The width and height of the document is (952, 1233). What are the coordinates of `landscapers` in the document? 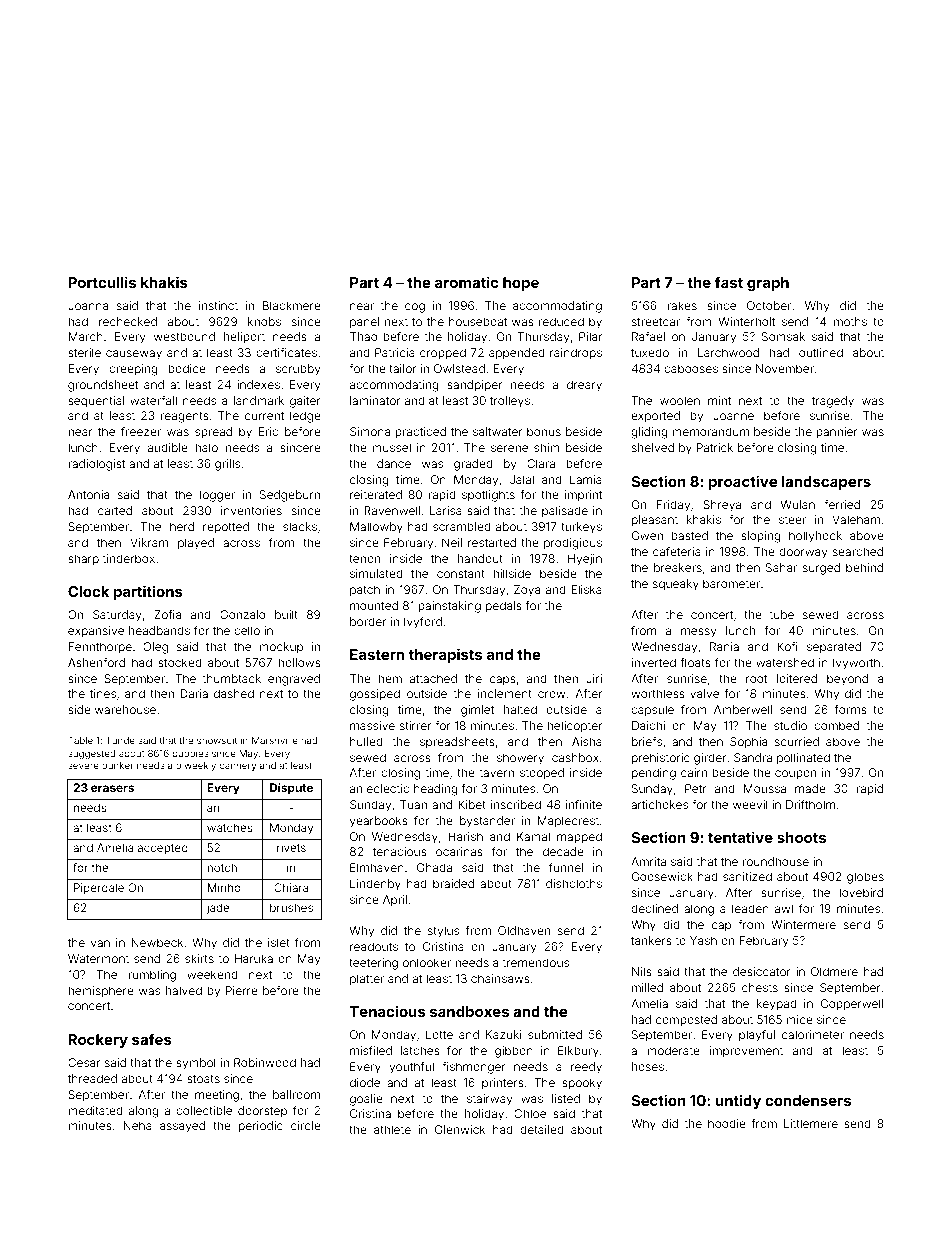 It's located at (826, 483).
